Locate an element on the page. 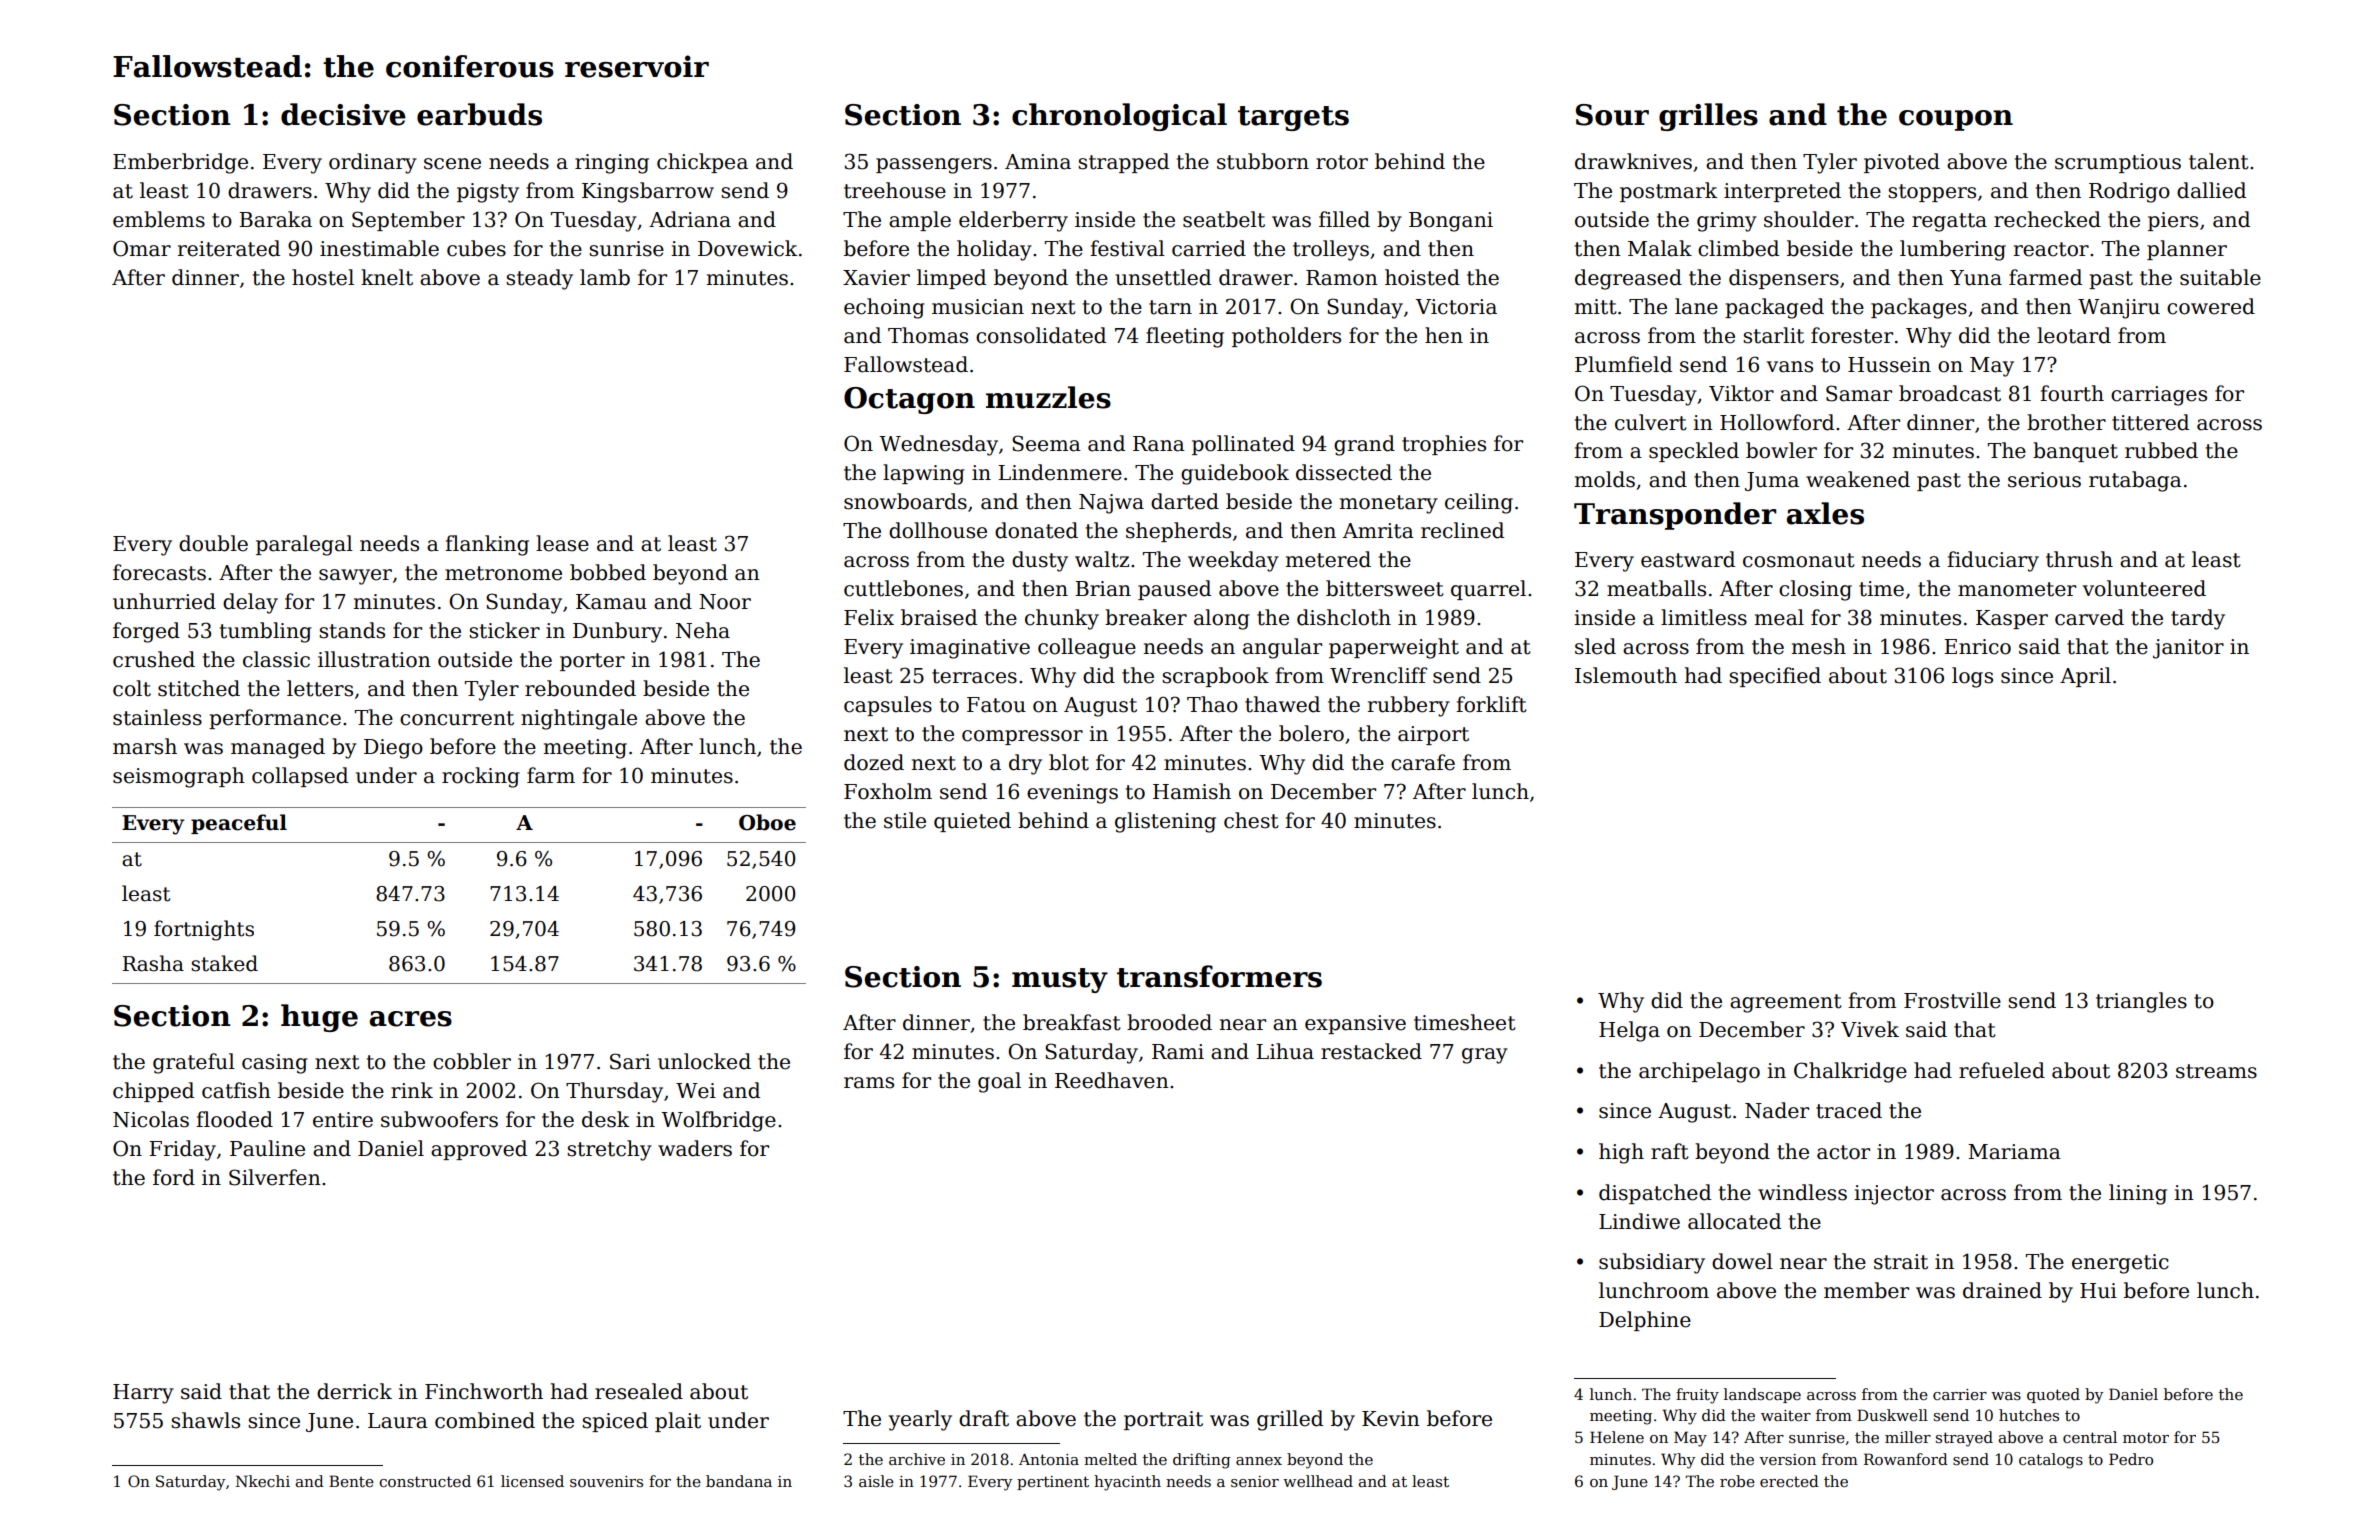 The width and height of the page is (2380, 1540). Kingsbarrow is located at coordinates (648, 192).
